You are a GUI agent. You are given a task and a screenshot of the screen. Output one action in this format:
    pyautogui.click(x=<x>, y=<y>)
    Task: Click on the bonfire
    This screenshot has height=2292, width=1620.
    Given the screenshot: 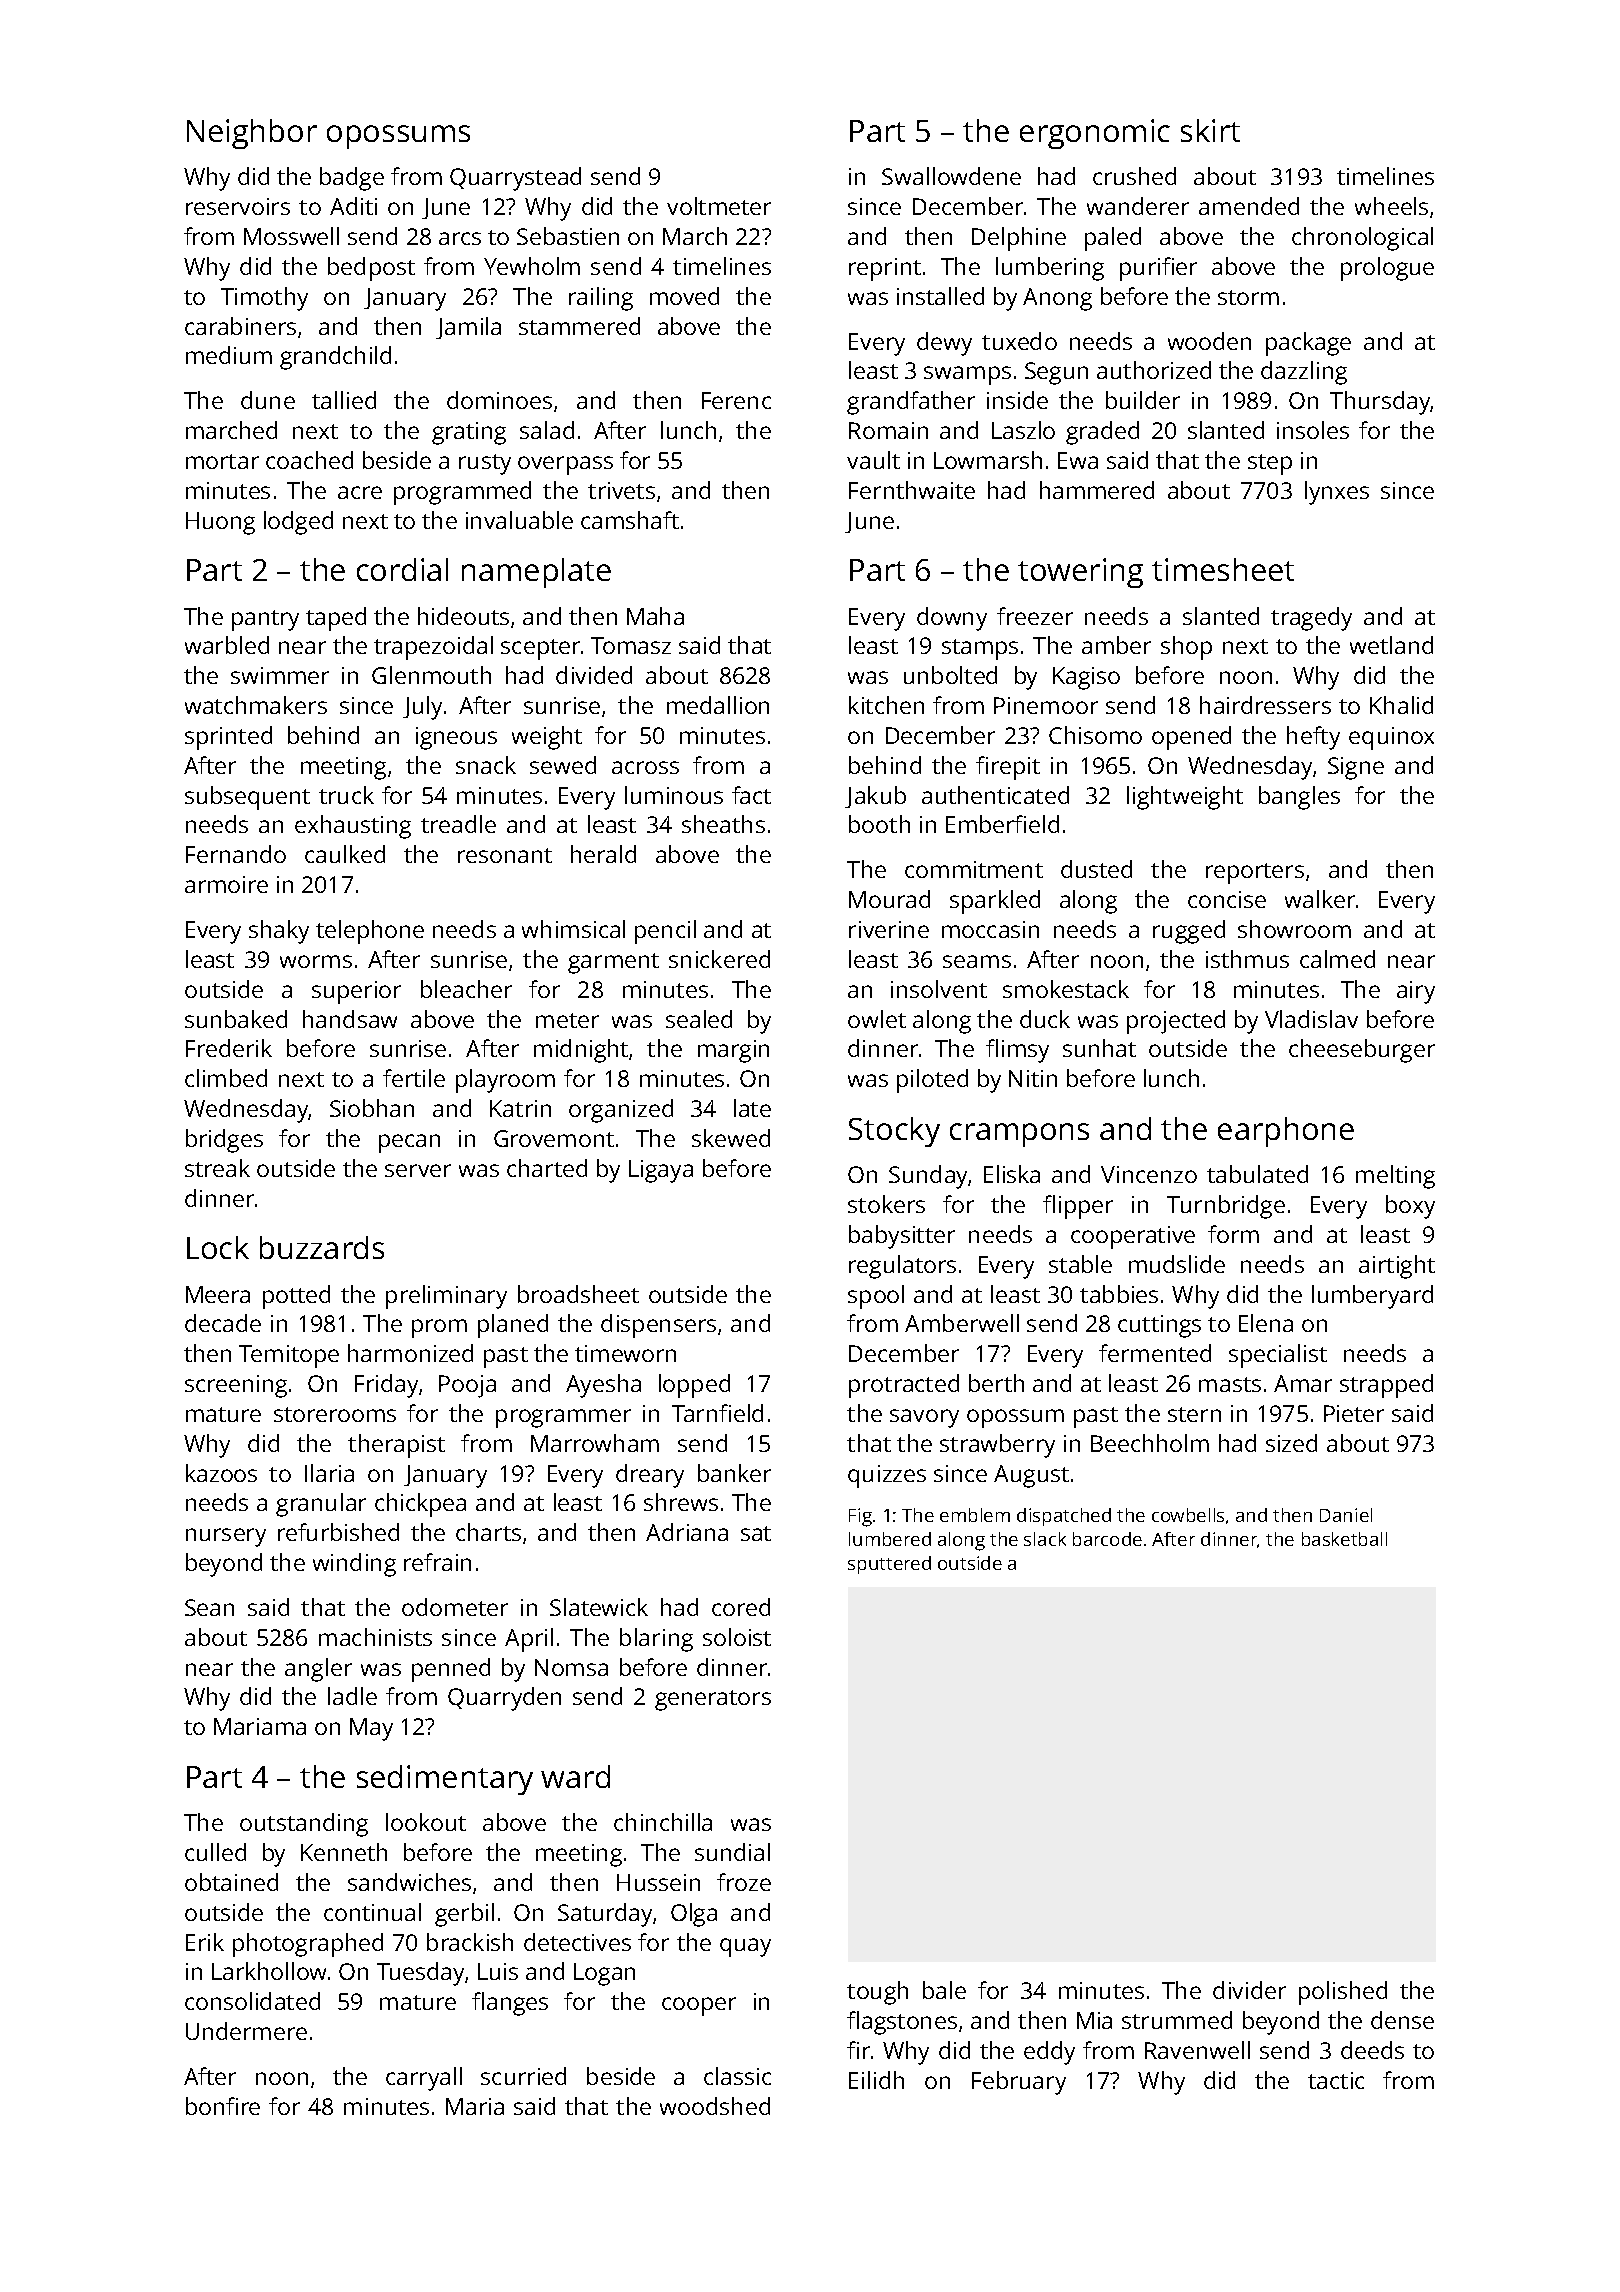 What is the action you would take?
    pyautogui.click(x=223, y=2106)
